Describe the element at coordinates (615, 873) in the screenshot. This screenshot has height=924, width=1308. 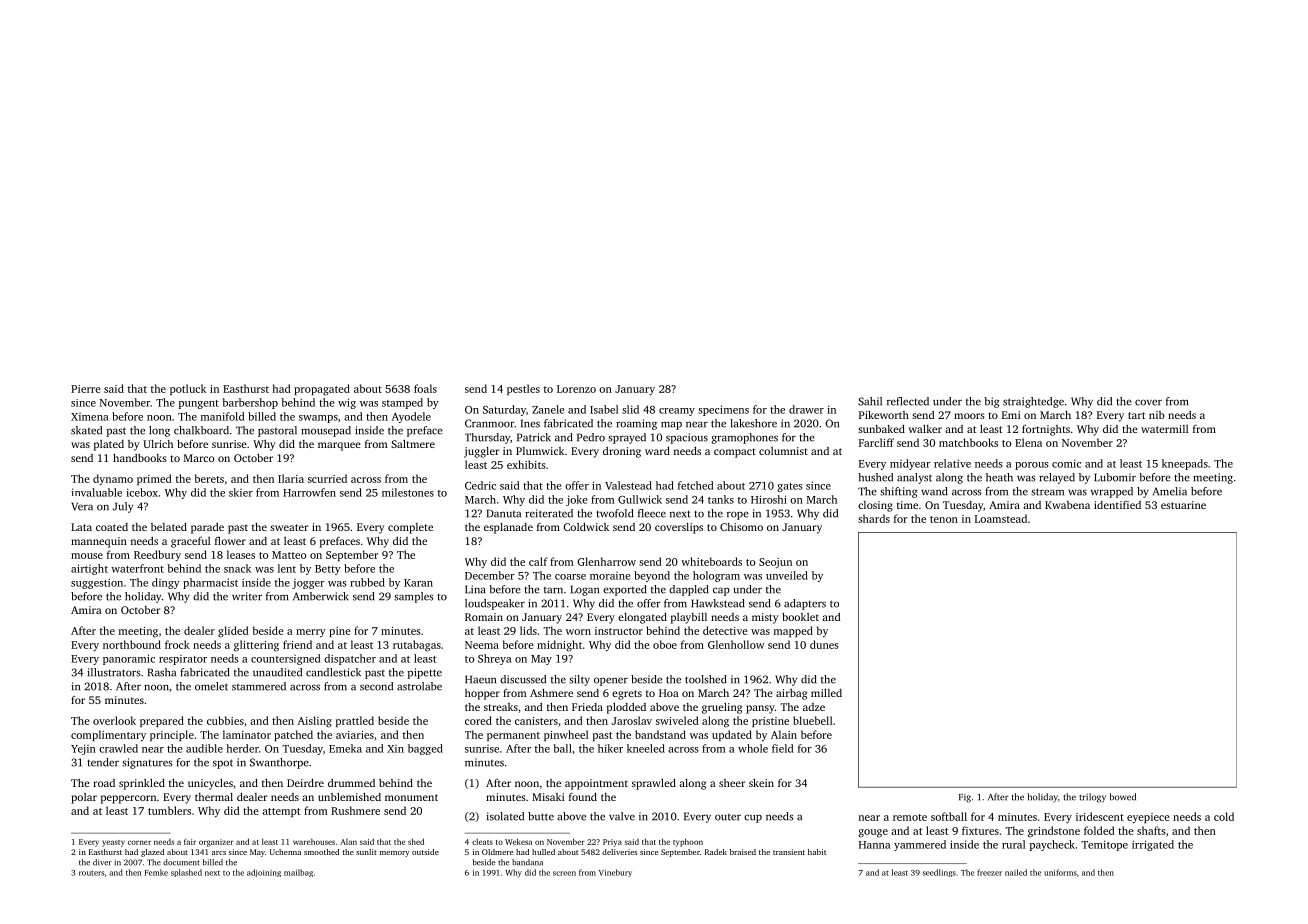
I see `Vinebury` at that location.
